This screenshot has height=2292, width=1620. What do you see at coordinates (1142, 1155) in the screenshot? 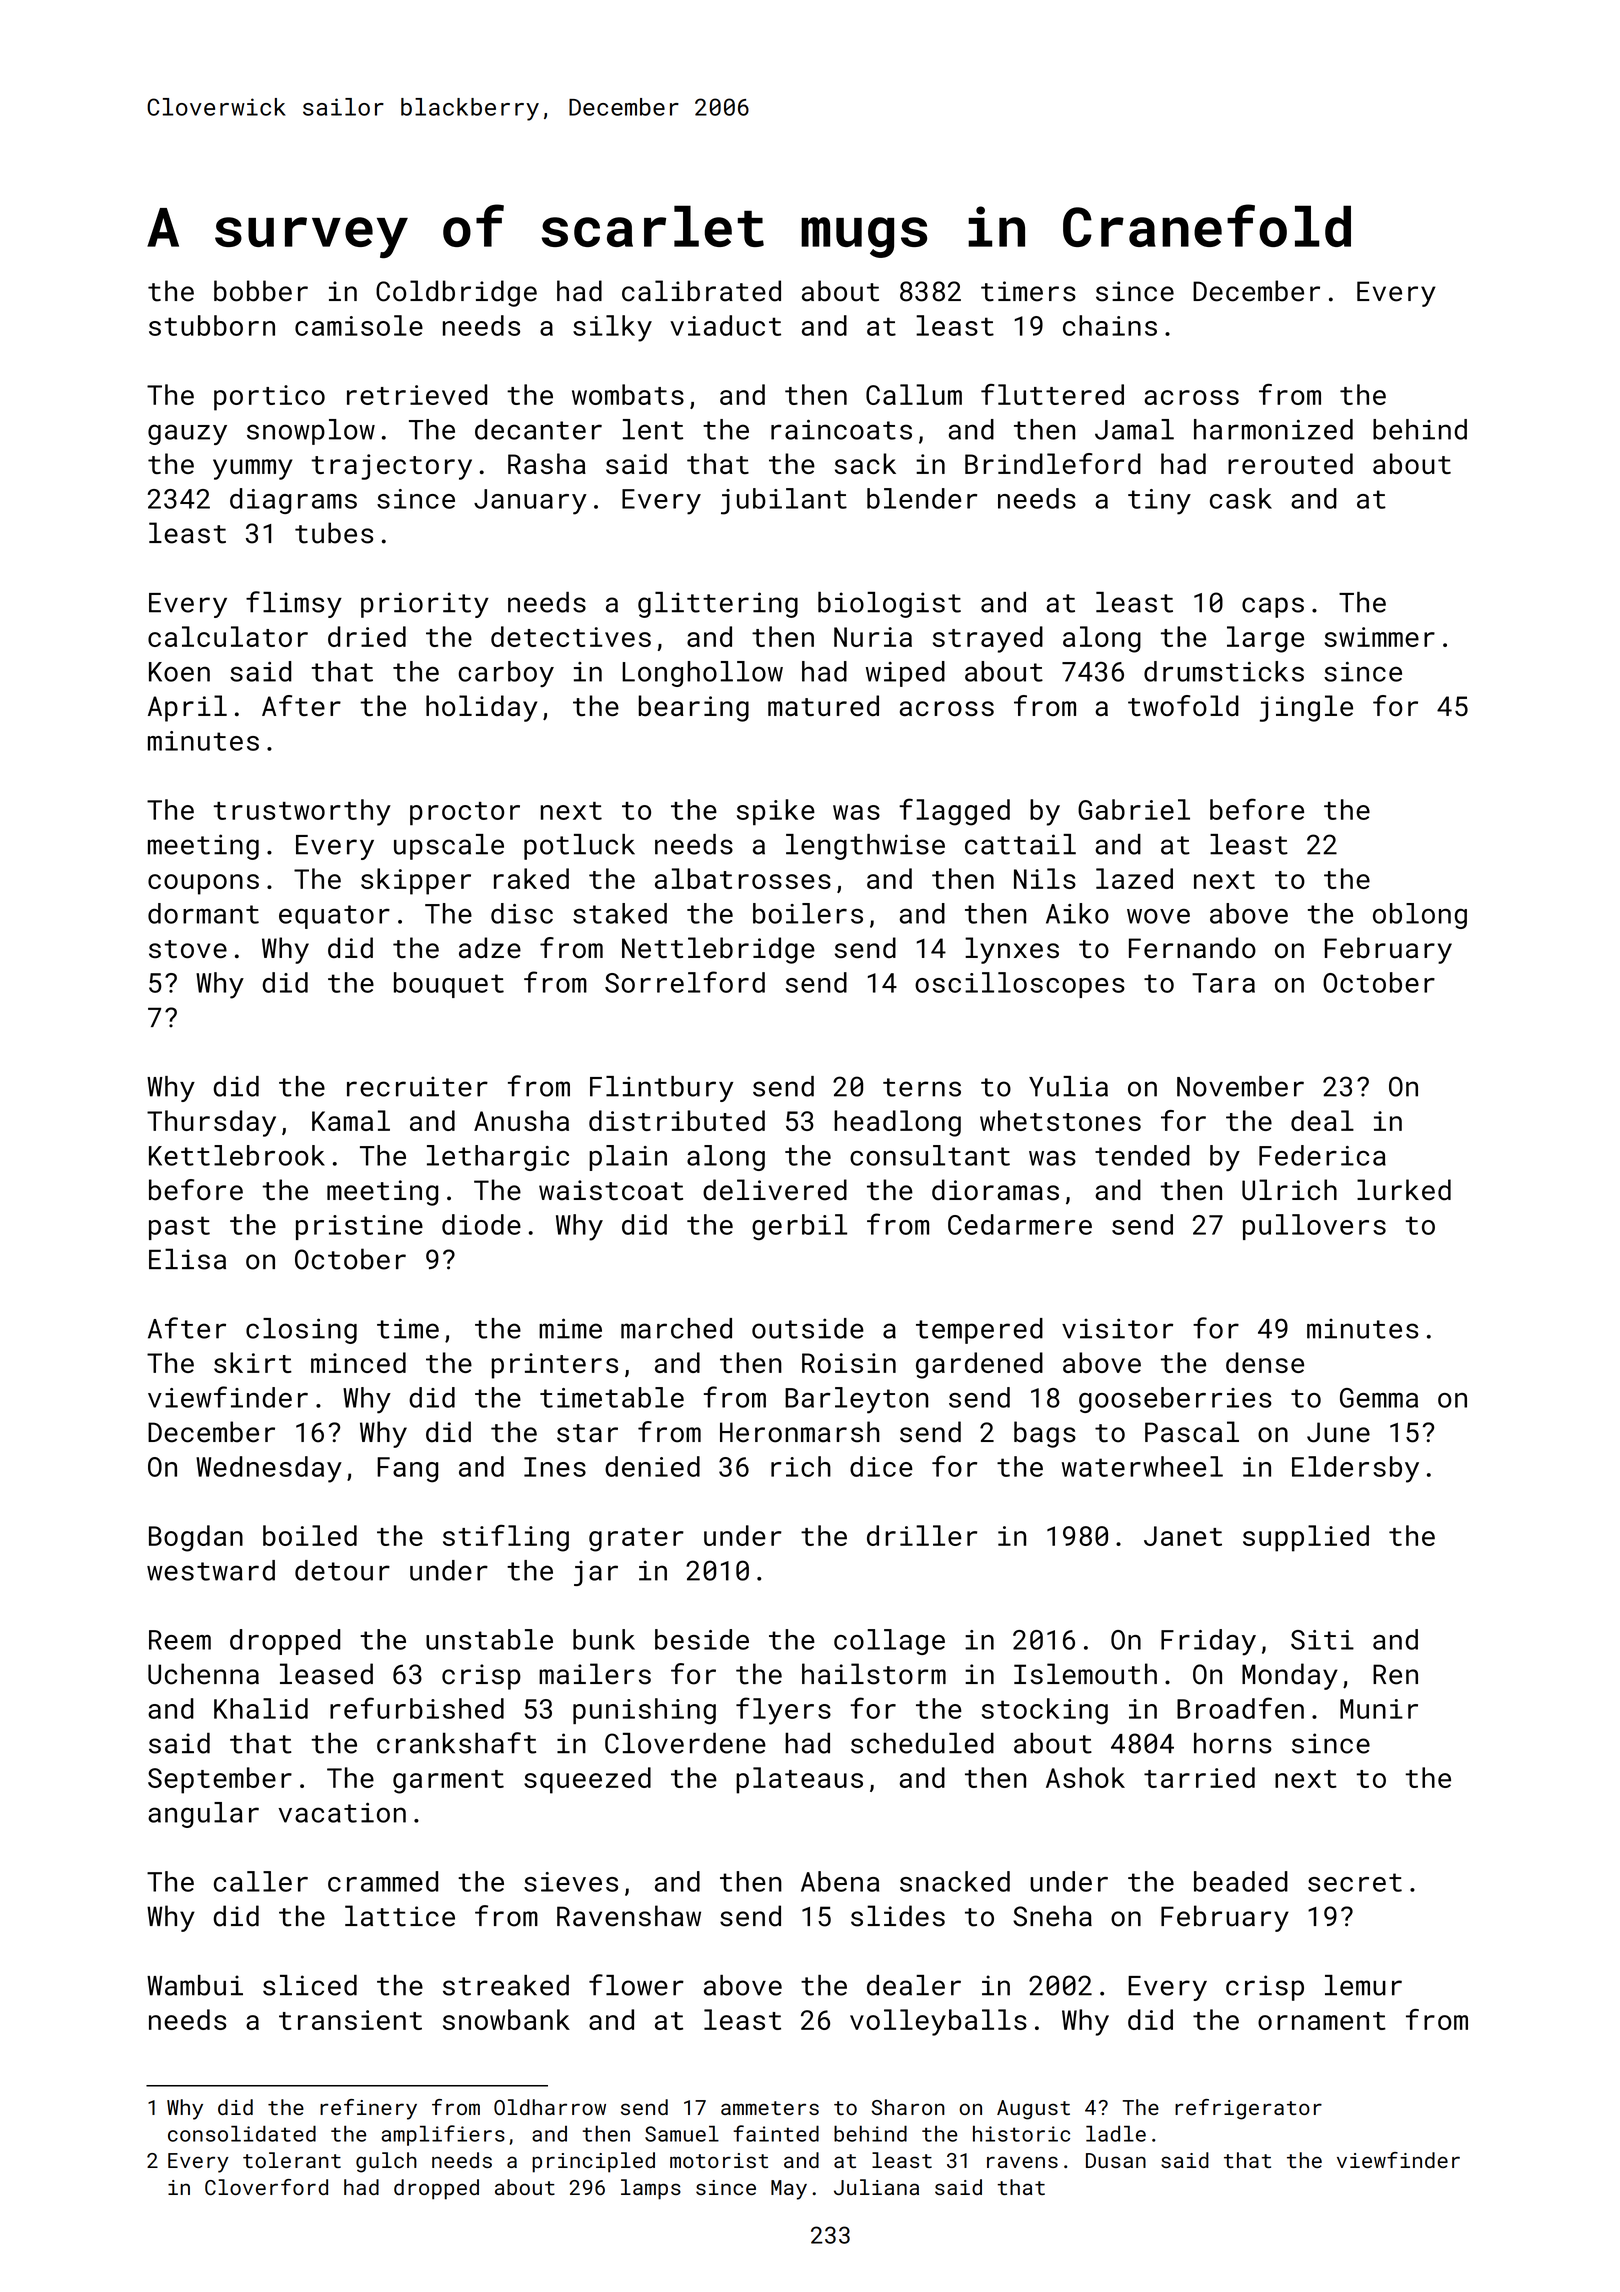
I see `tended` at bounding box center [1142, 1155].
